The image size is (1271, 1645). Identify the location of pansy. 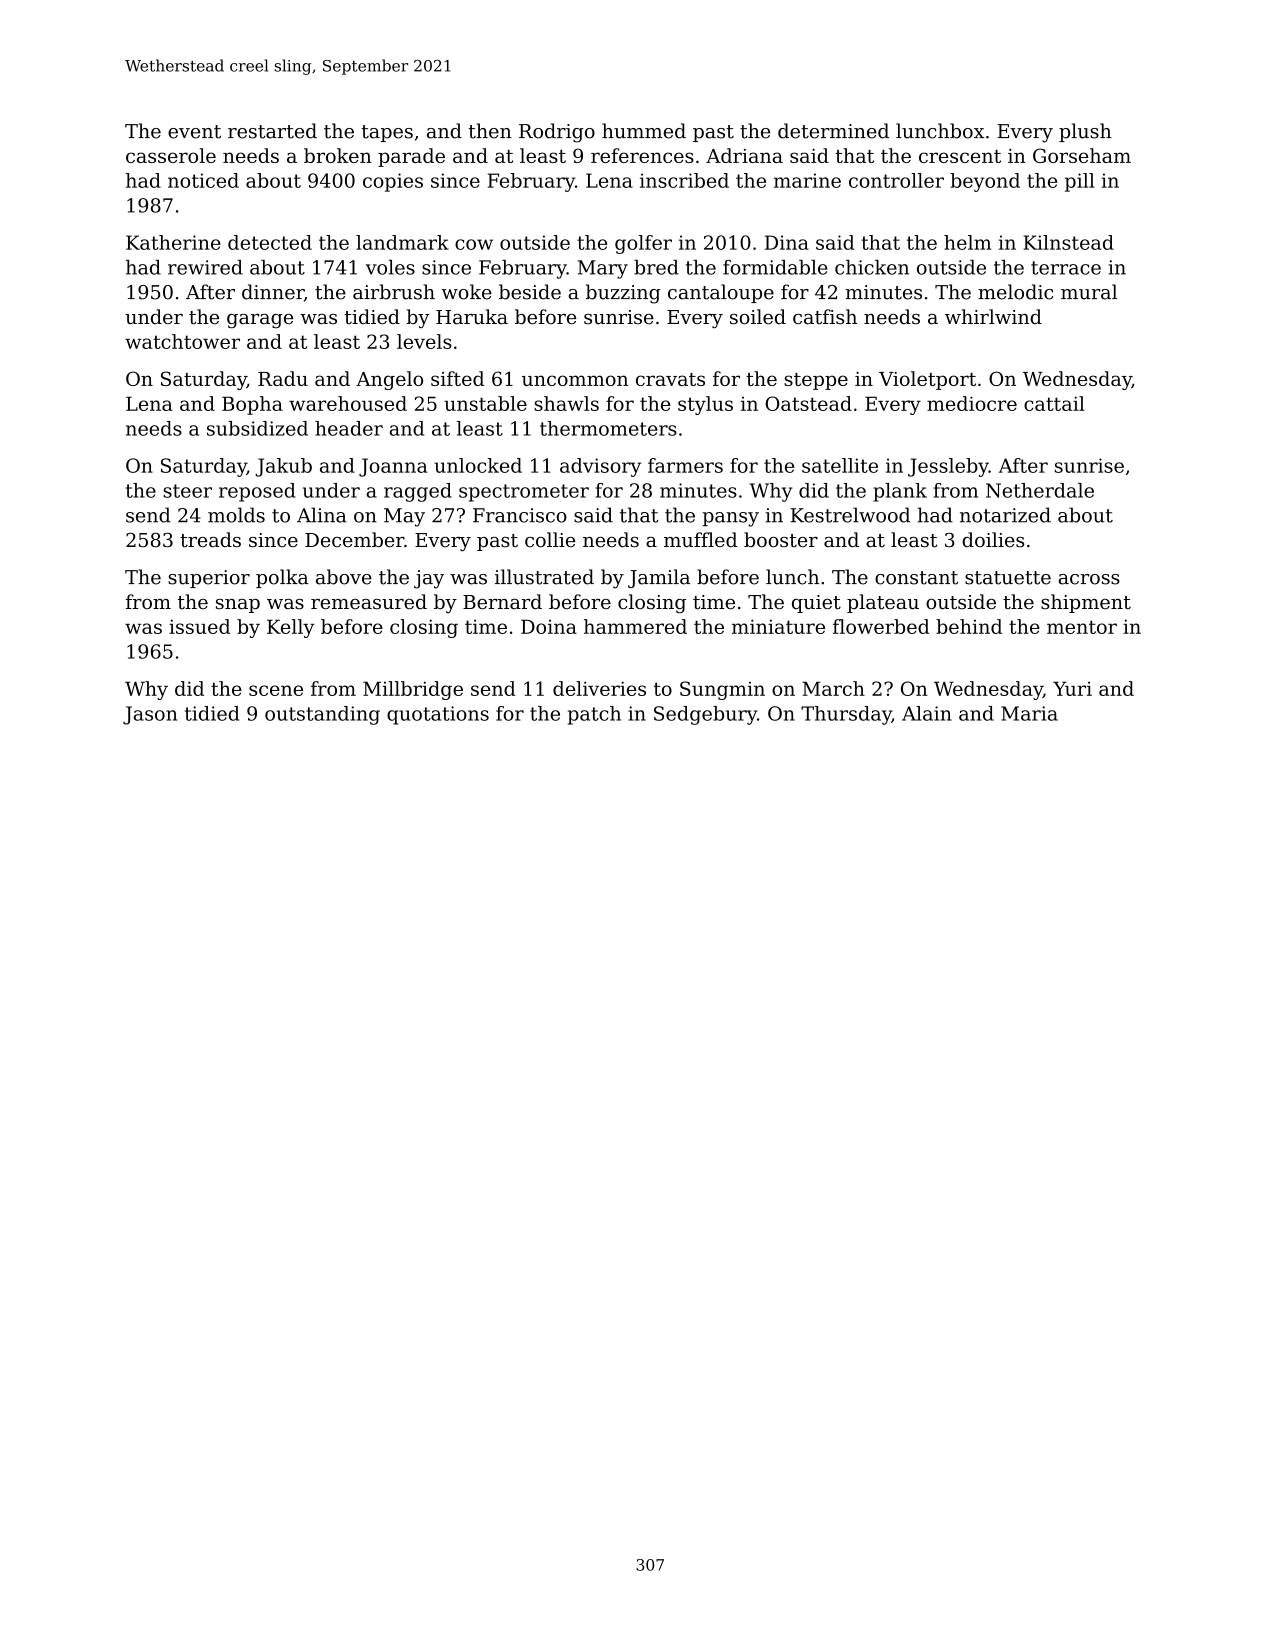
(731, 519).
